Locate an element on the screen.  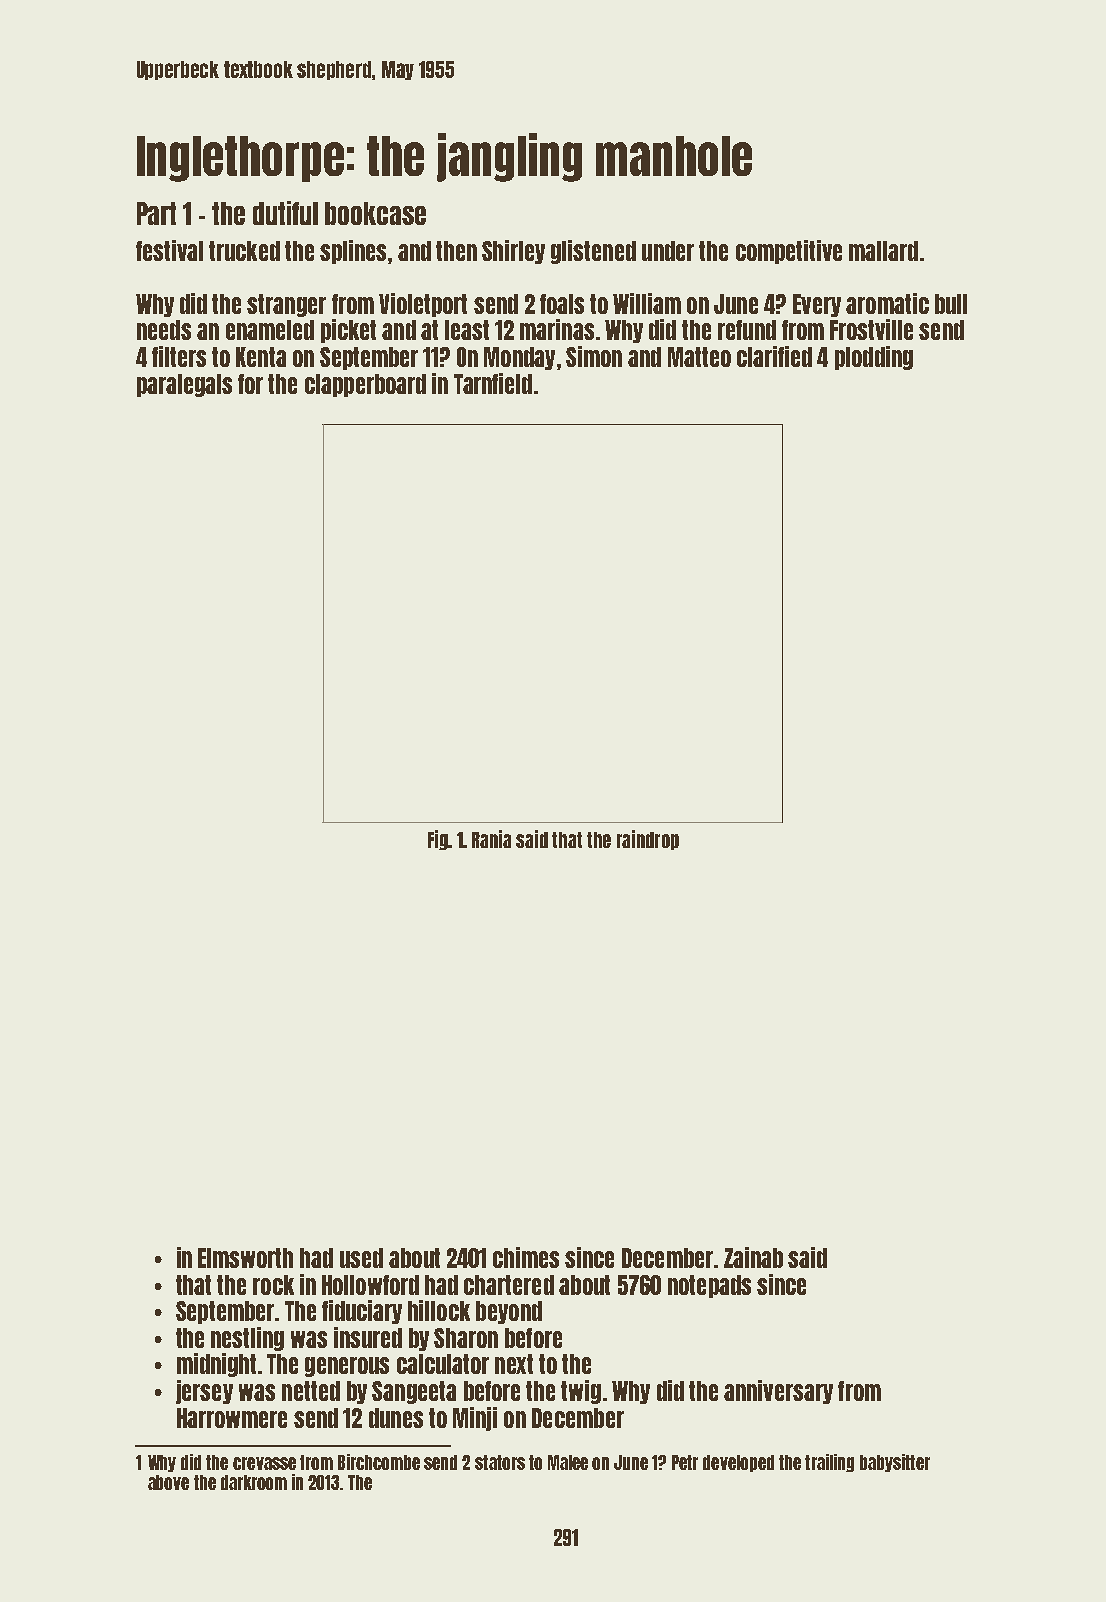
raindrop is located at coordinates (648, 840).
